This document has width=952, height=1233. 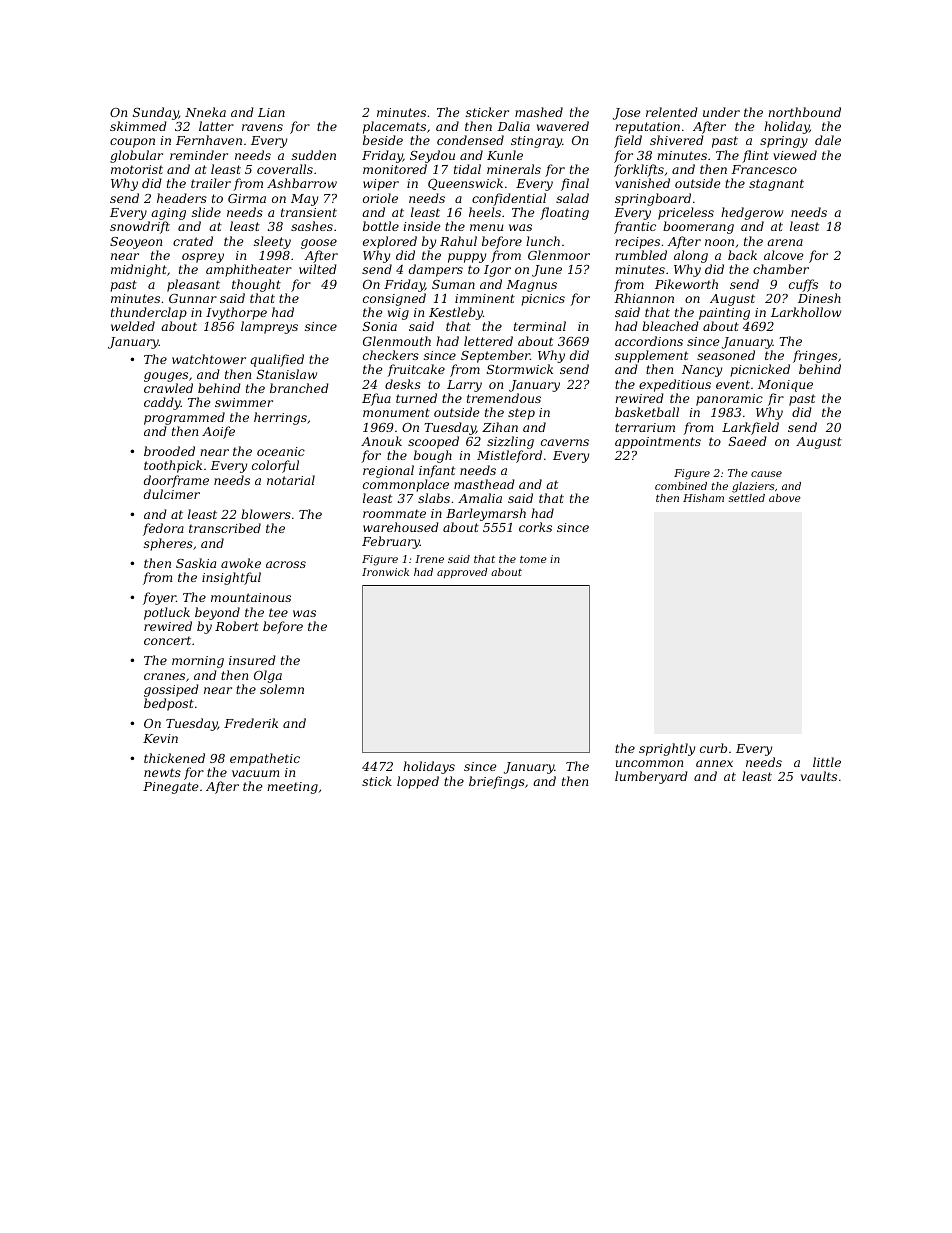 I want to click on Lian, so click(x=271, y=112).
